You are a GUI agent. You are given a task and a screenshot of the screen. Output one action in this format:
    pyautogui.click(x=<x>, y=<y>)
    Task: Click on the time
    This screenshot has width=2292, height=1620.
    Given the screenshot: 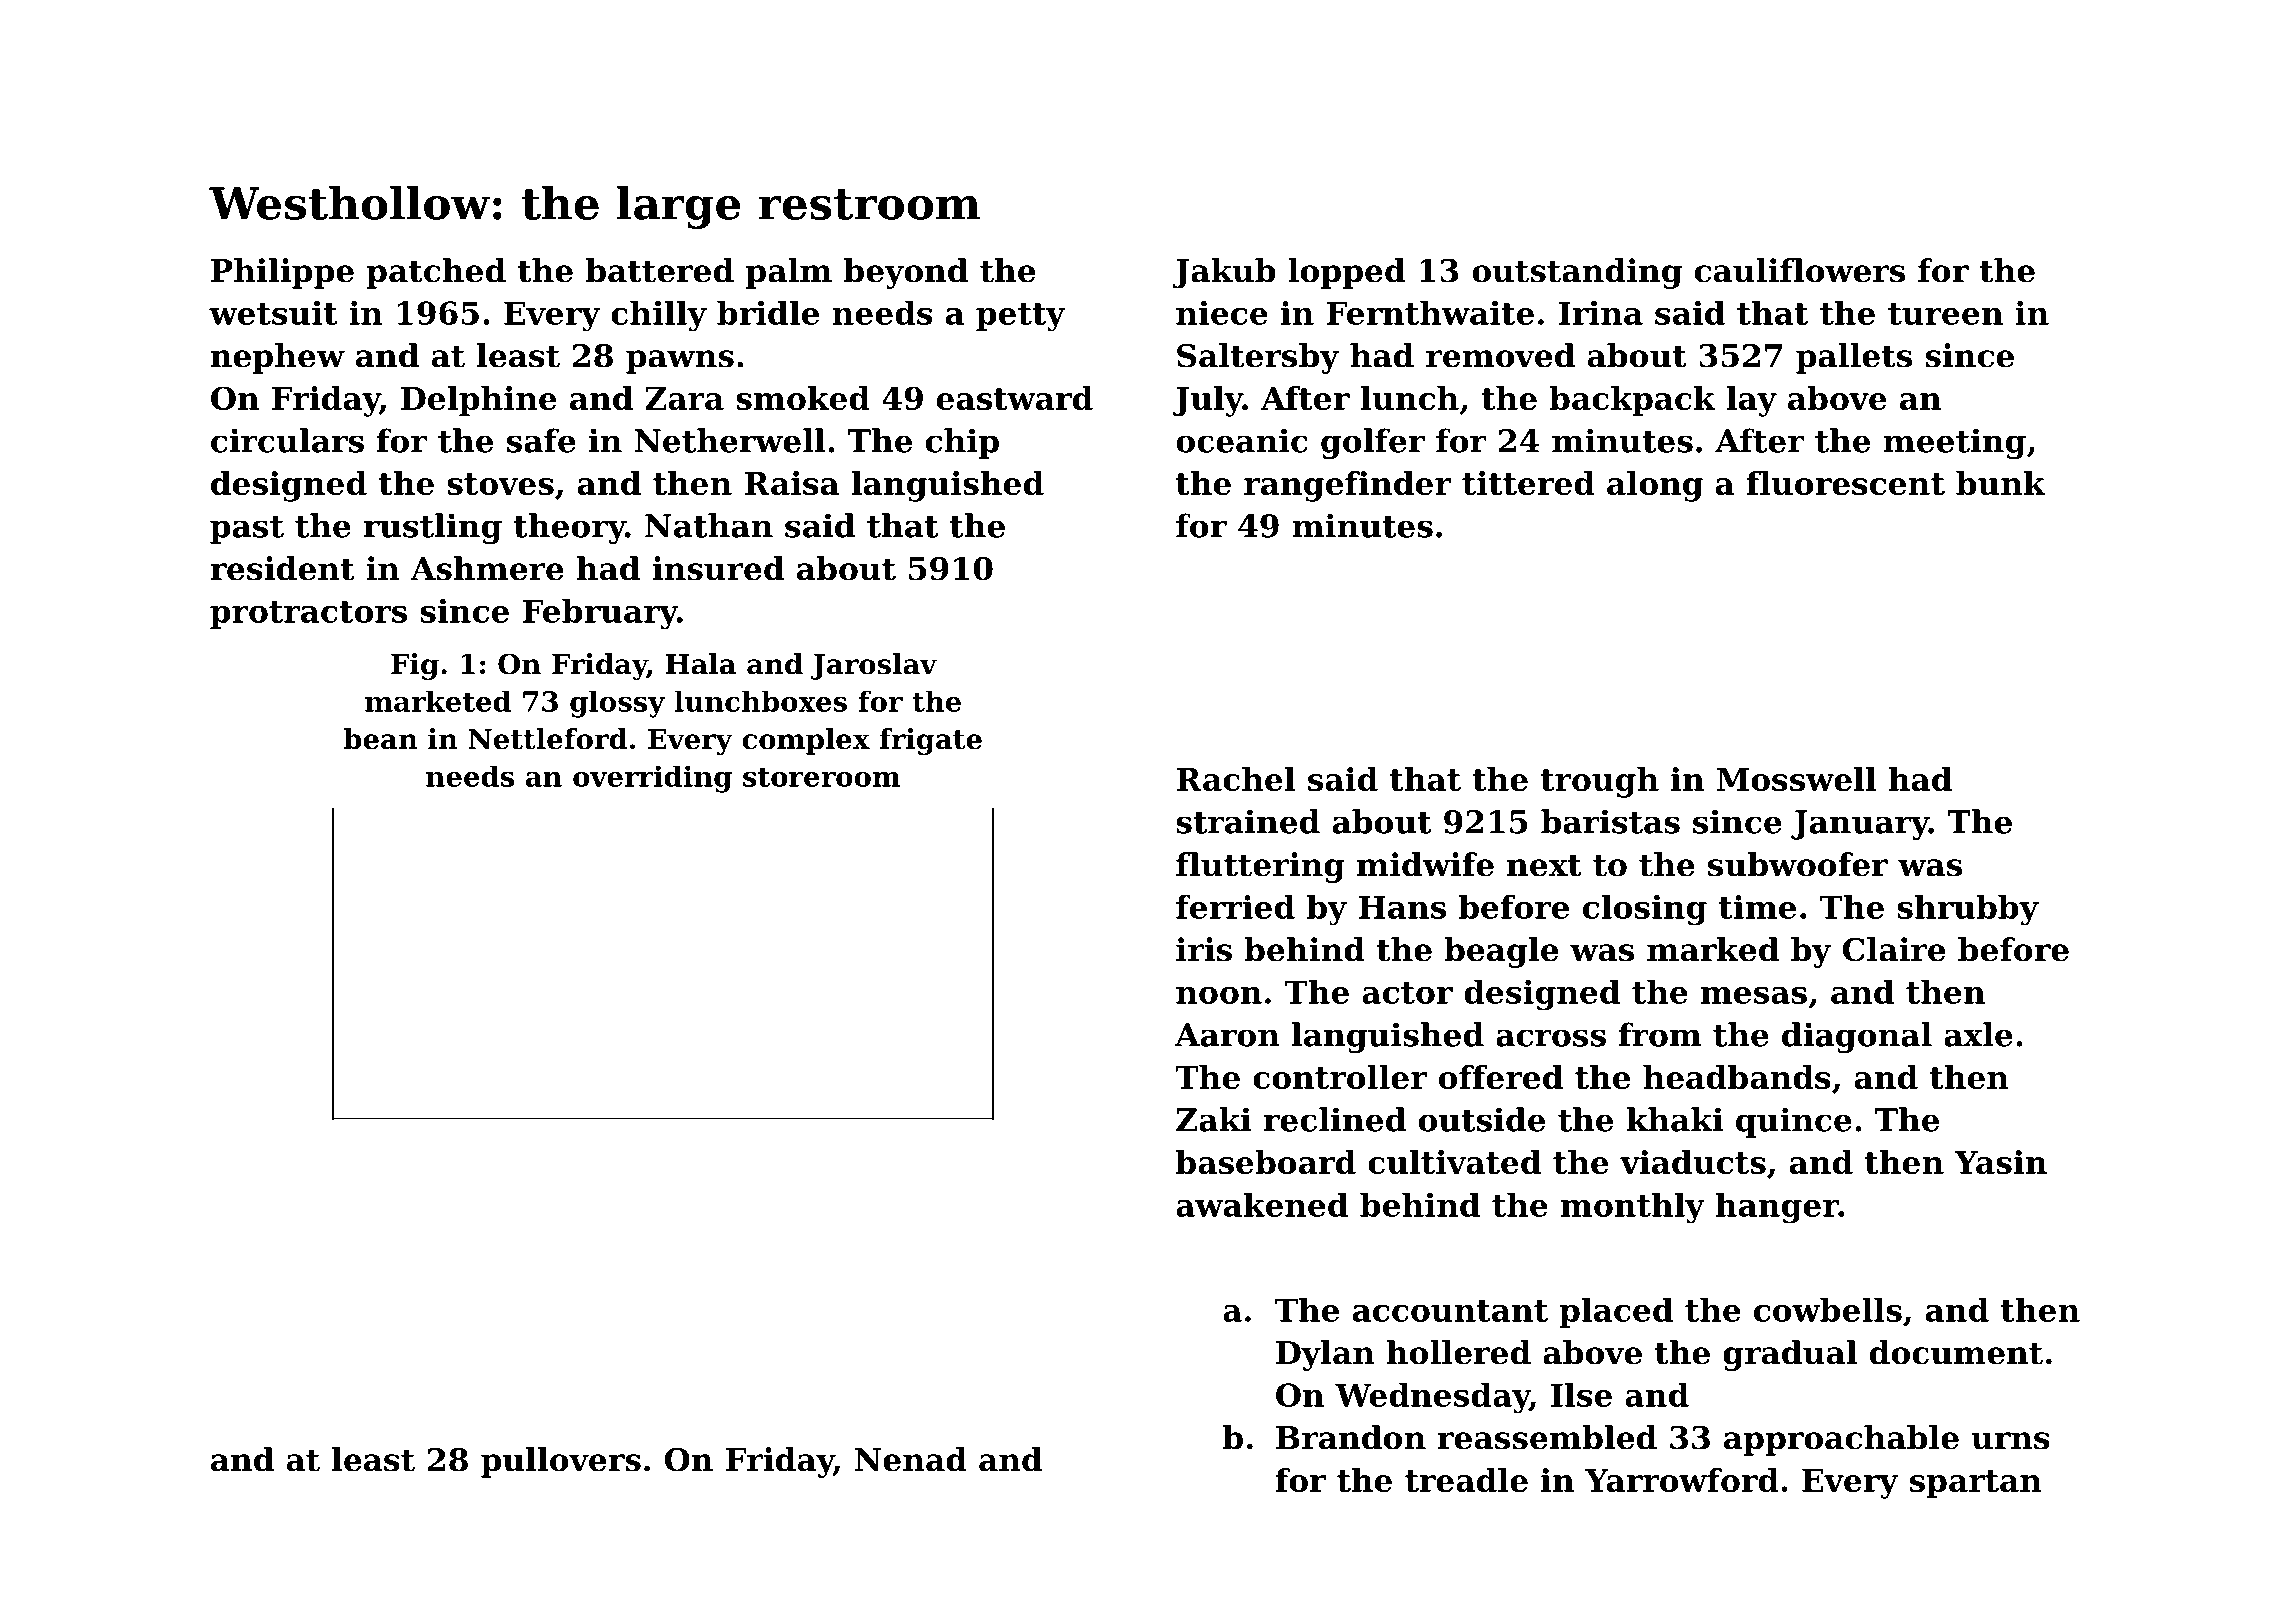 What is the action you would take?
    pyautogui.click(x=1757, y=907)
